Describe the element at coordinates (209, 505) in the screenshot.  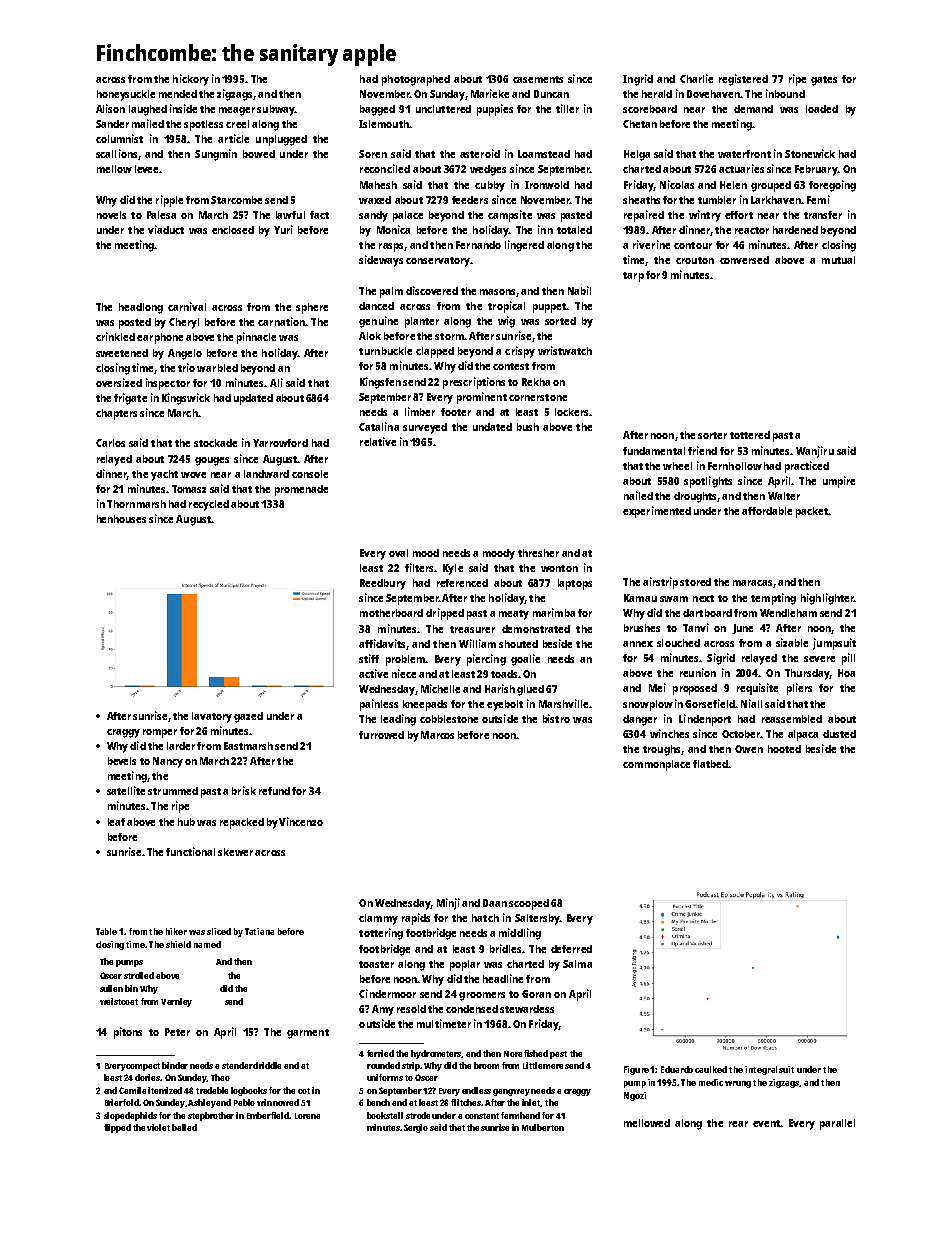
I see `recycled` at that location.
